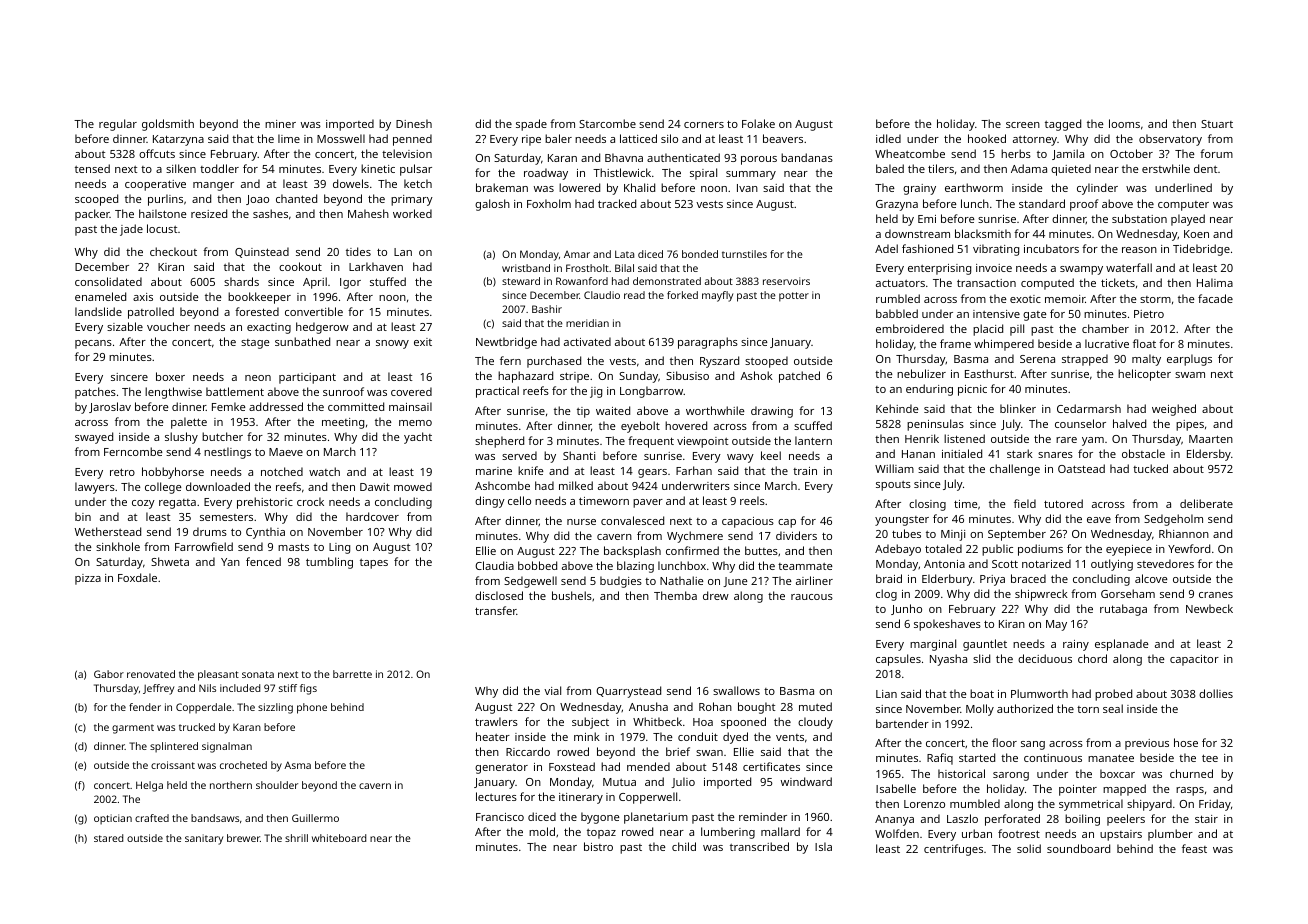  Describe the element at coordinates (1194, 848) in the screenshot. I see `feast` at that location.
